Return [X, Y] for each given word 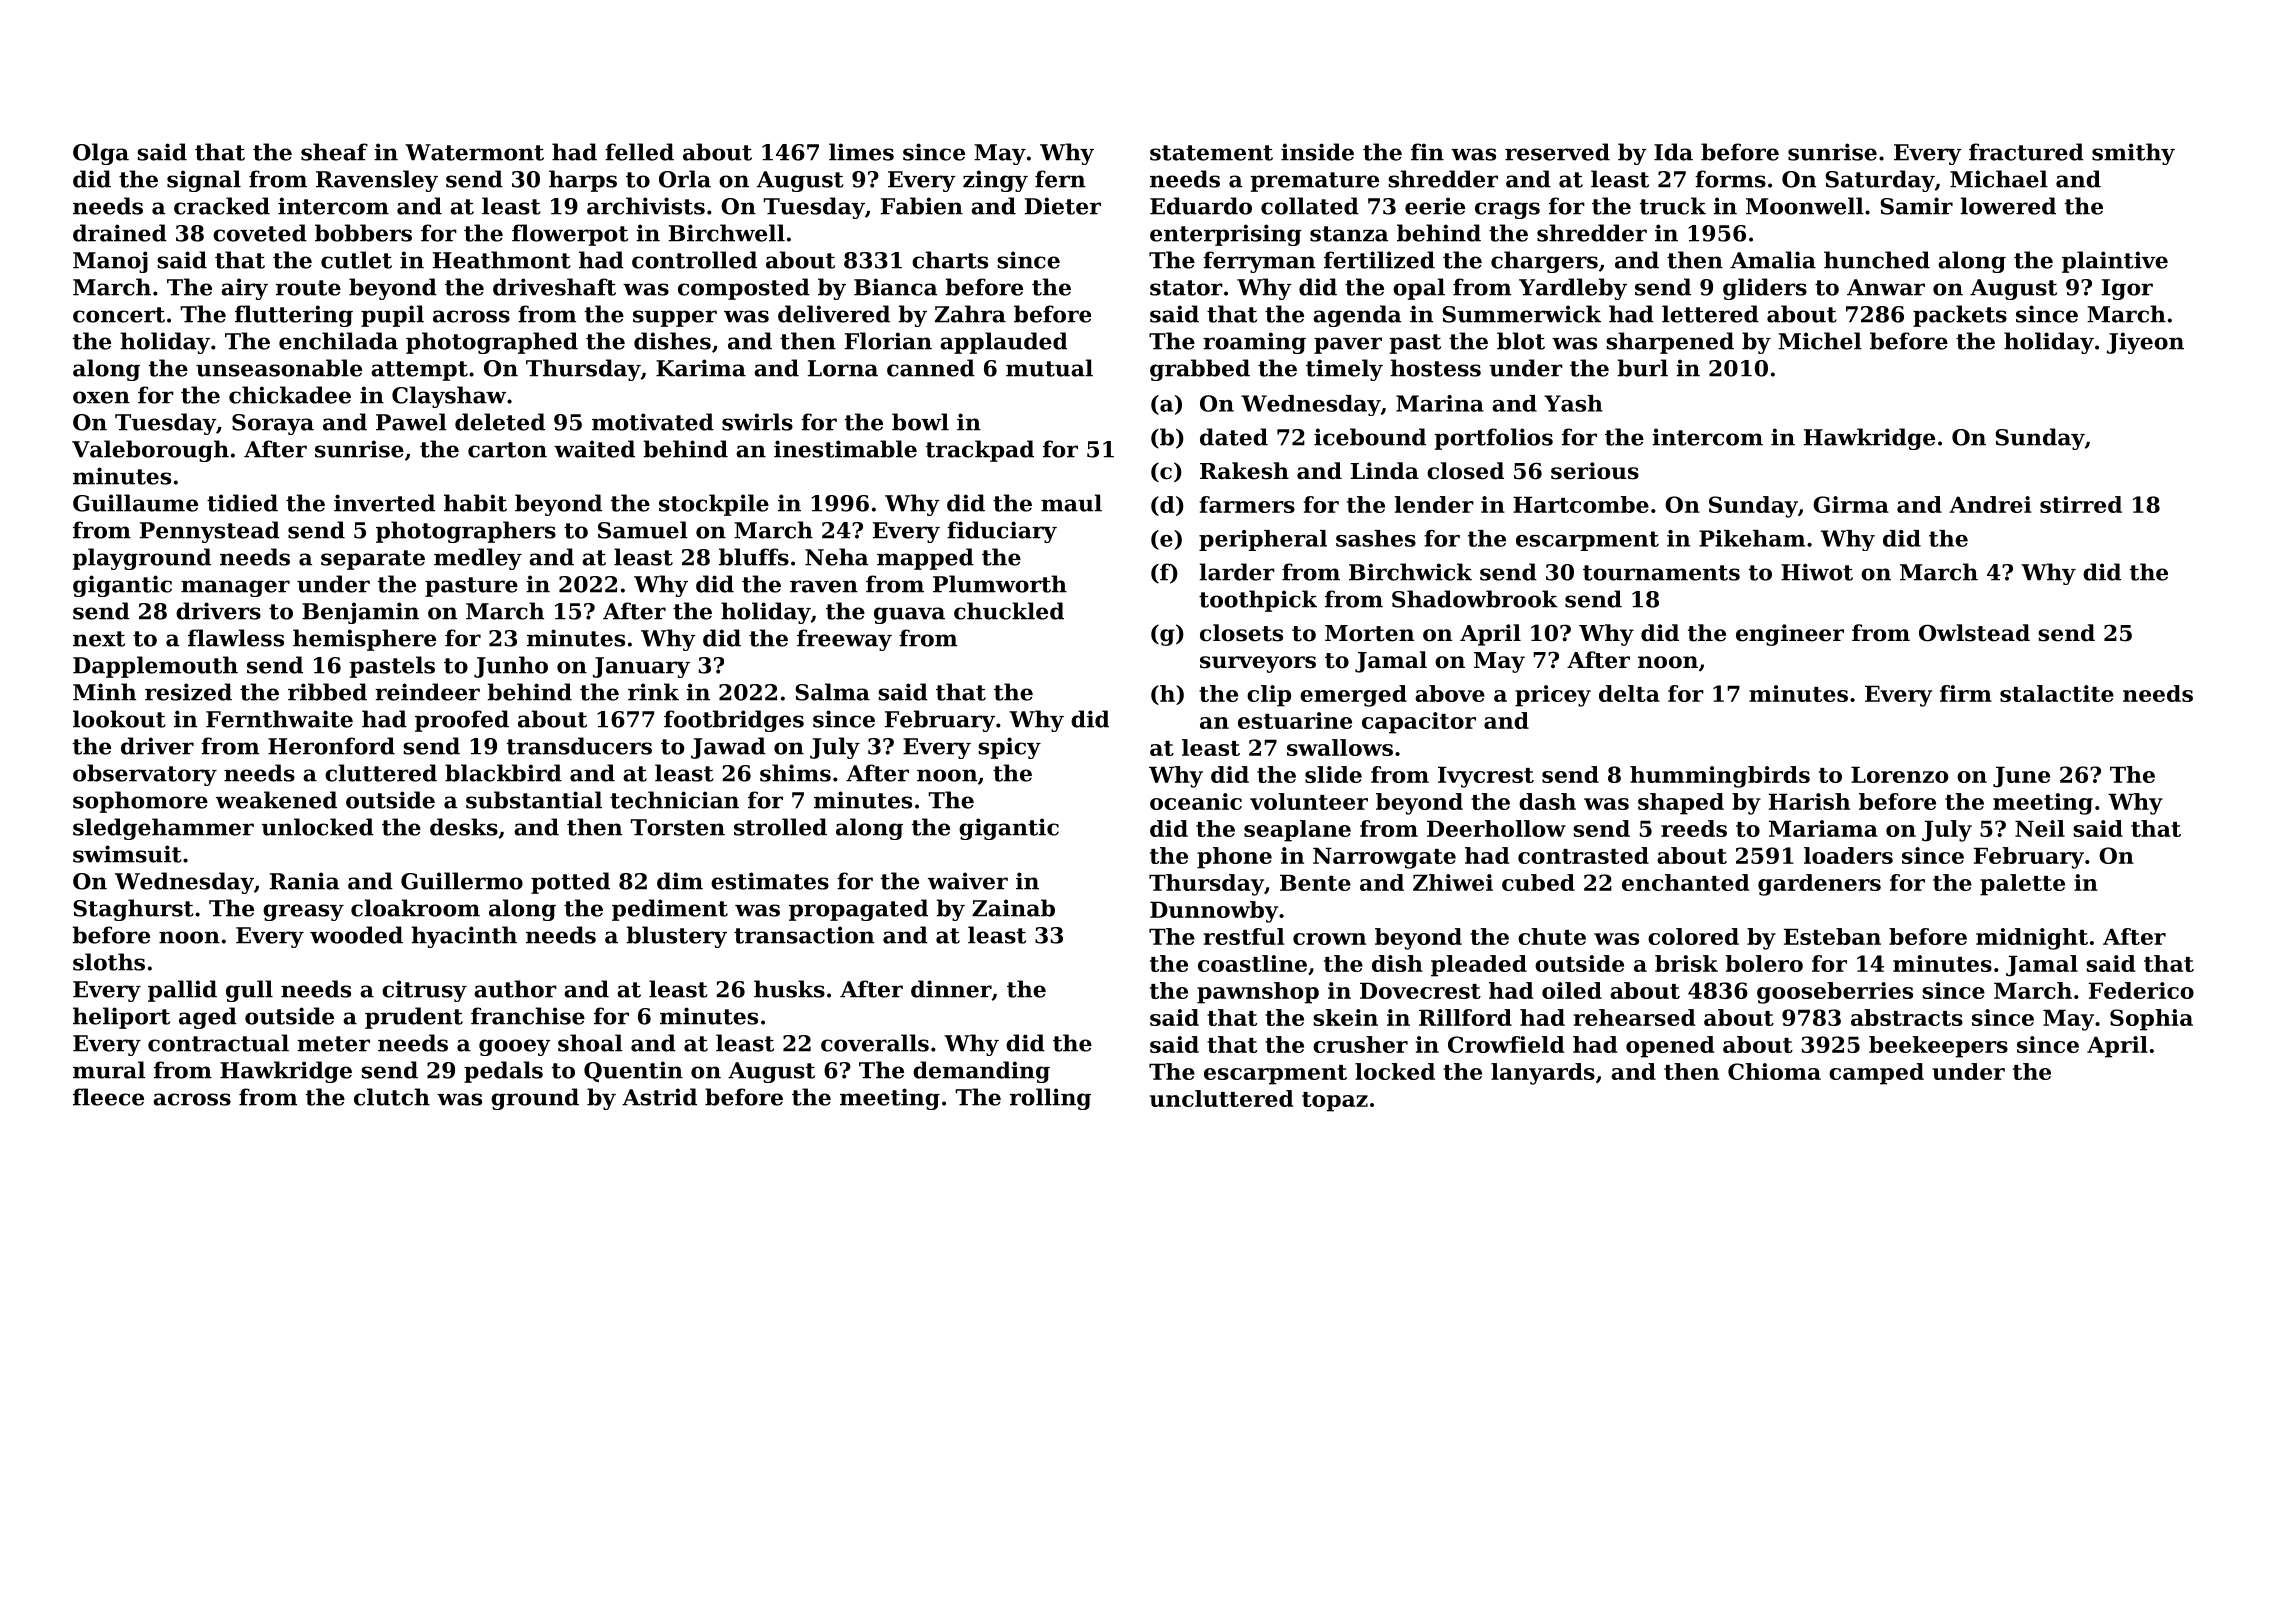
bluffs [754, 557]
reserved [1557, 152]
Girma [1851, 504]
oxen [101, 397]
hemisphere [364, 640]
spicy [1009, 748]
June [2021, 777]
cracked [222, 206]
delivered [834, 314]
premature [1314, 182]
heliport [121, 1018]
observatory [145, 775]
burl [1642, 368]
